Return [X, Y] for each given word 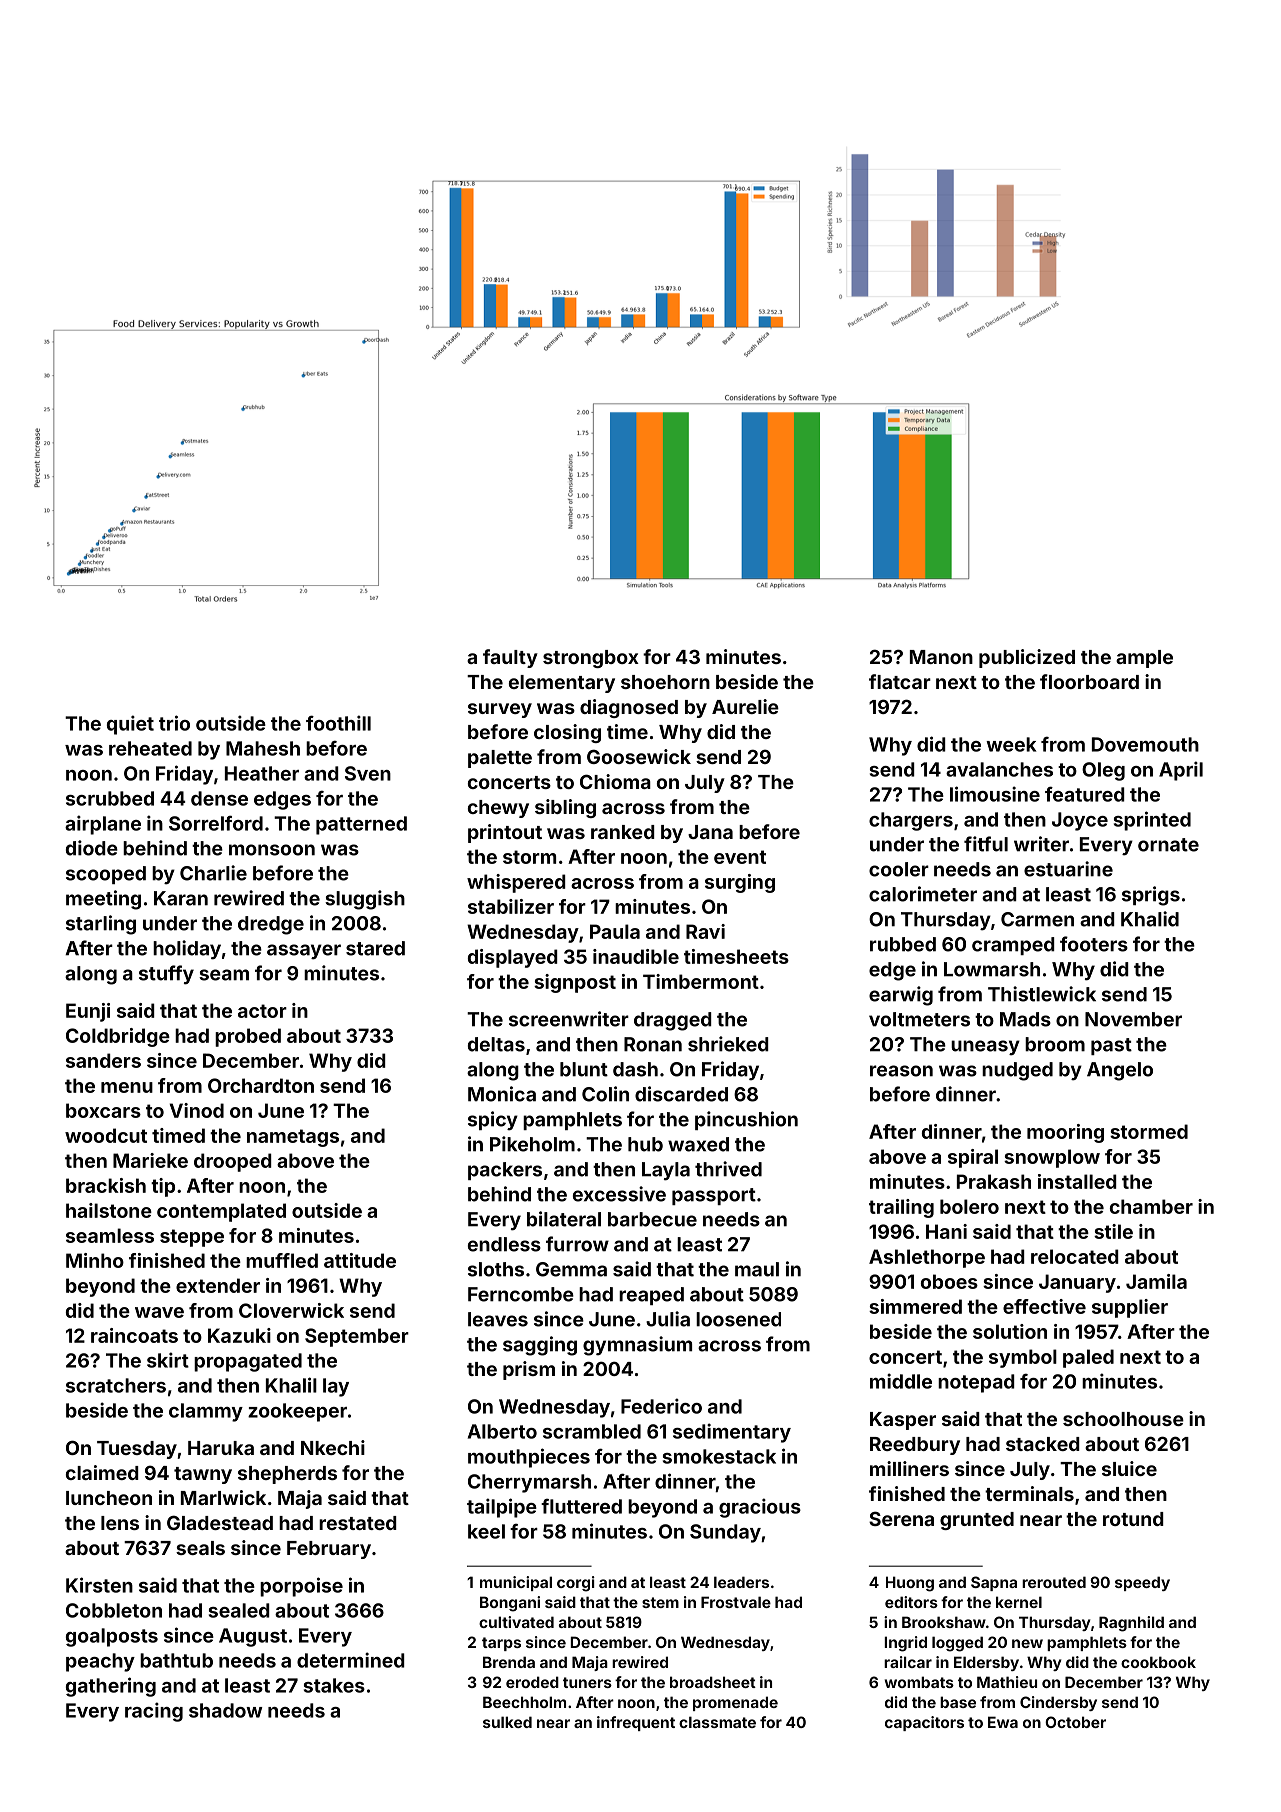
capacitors [924, 1723]
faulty [510, 658]
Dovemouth [1145, 744]
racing [154, 1712]
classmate [717, 1722]
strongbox [591, 659]
